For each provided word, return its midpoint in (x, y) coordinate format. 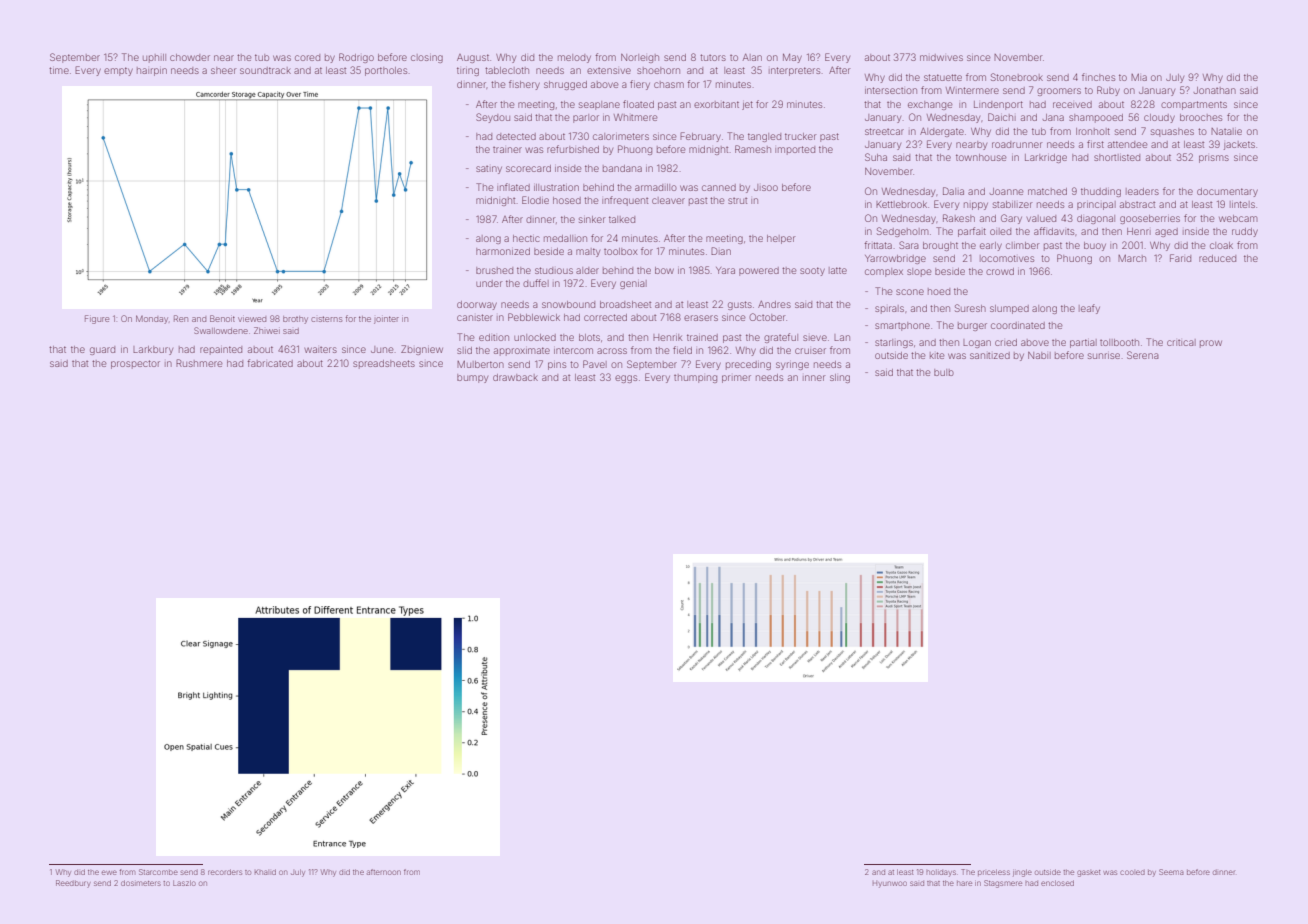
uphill (154, 58)
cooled (1132, 872)
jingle (1022, 873)
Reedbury (73, 884)
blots (589, 337)
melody (574, 58)
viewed (252, 319)
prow (1211, 344)
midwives (941, 57)
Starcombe (158, 872)
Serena (1143, 355)
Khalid (265, 872)
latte (838, 270)
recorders (225, 872)
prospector (135, 364)
